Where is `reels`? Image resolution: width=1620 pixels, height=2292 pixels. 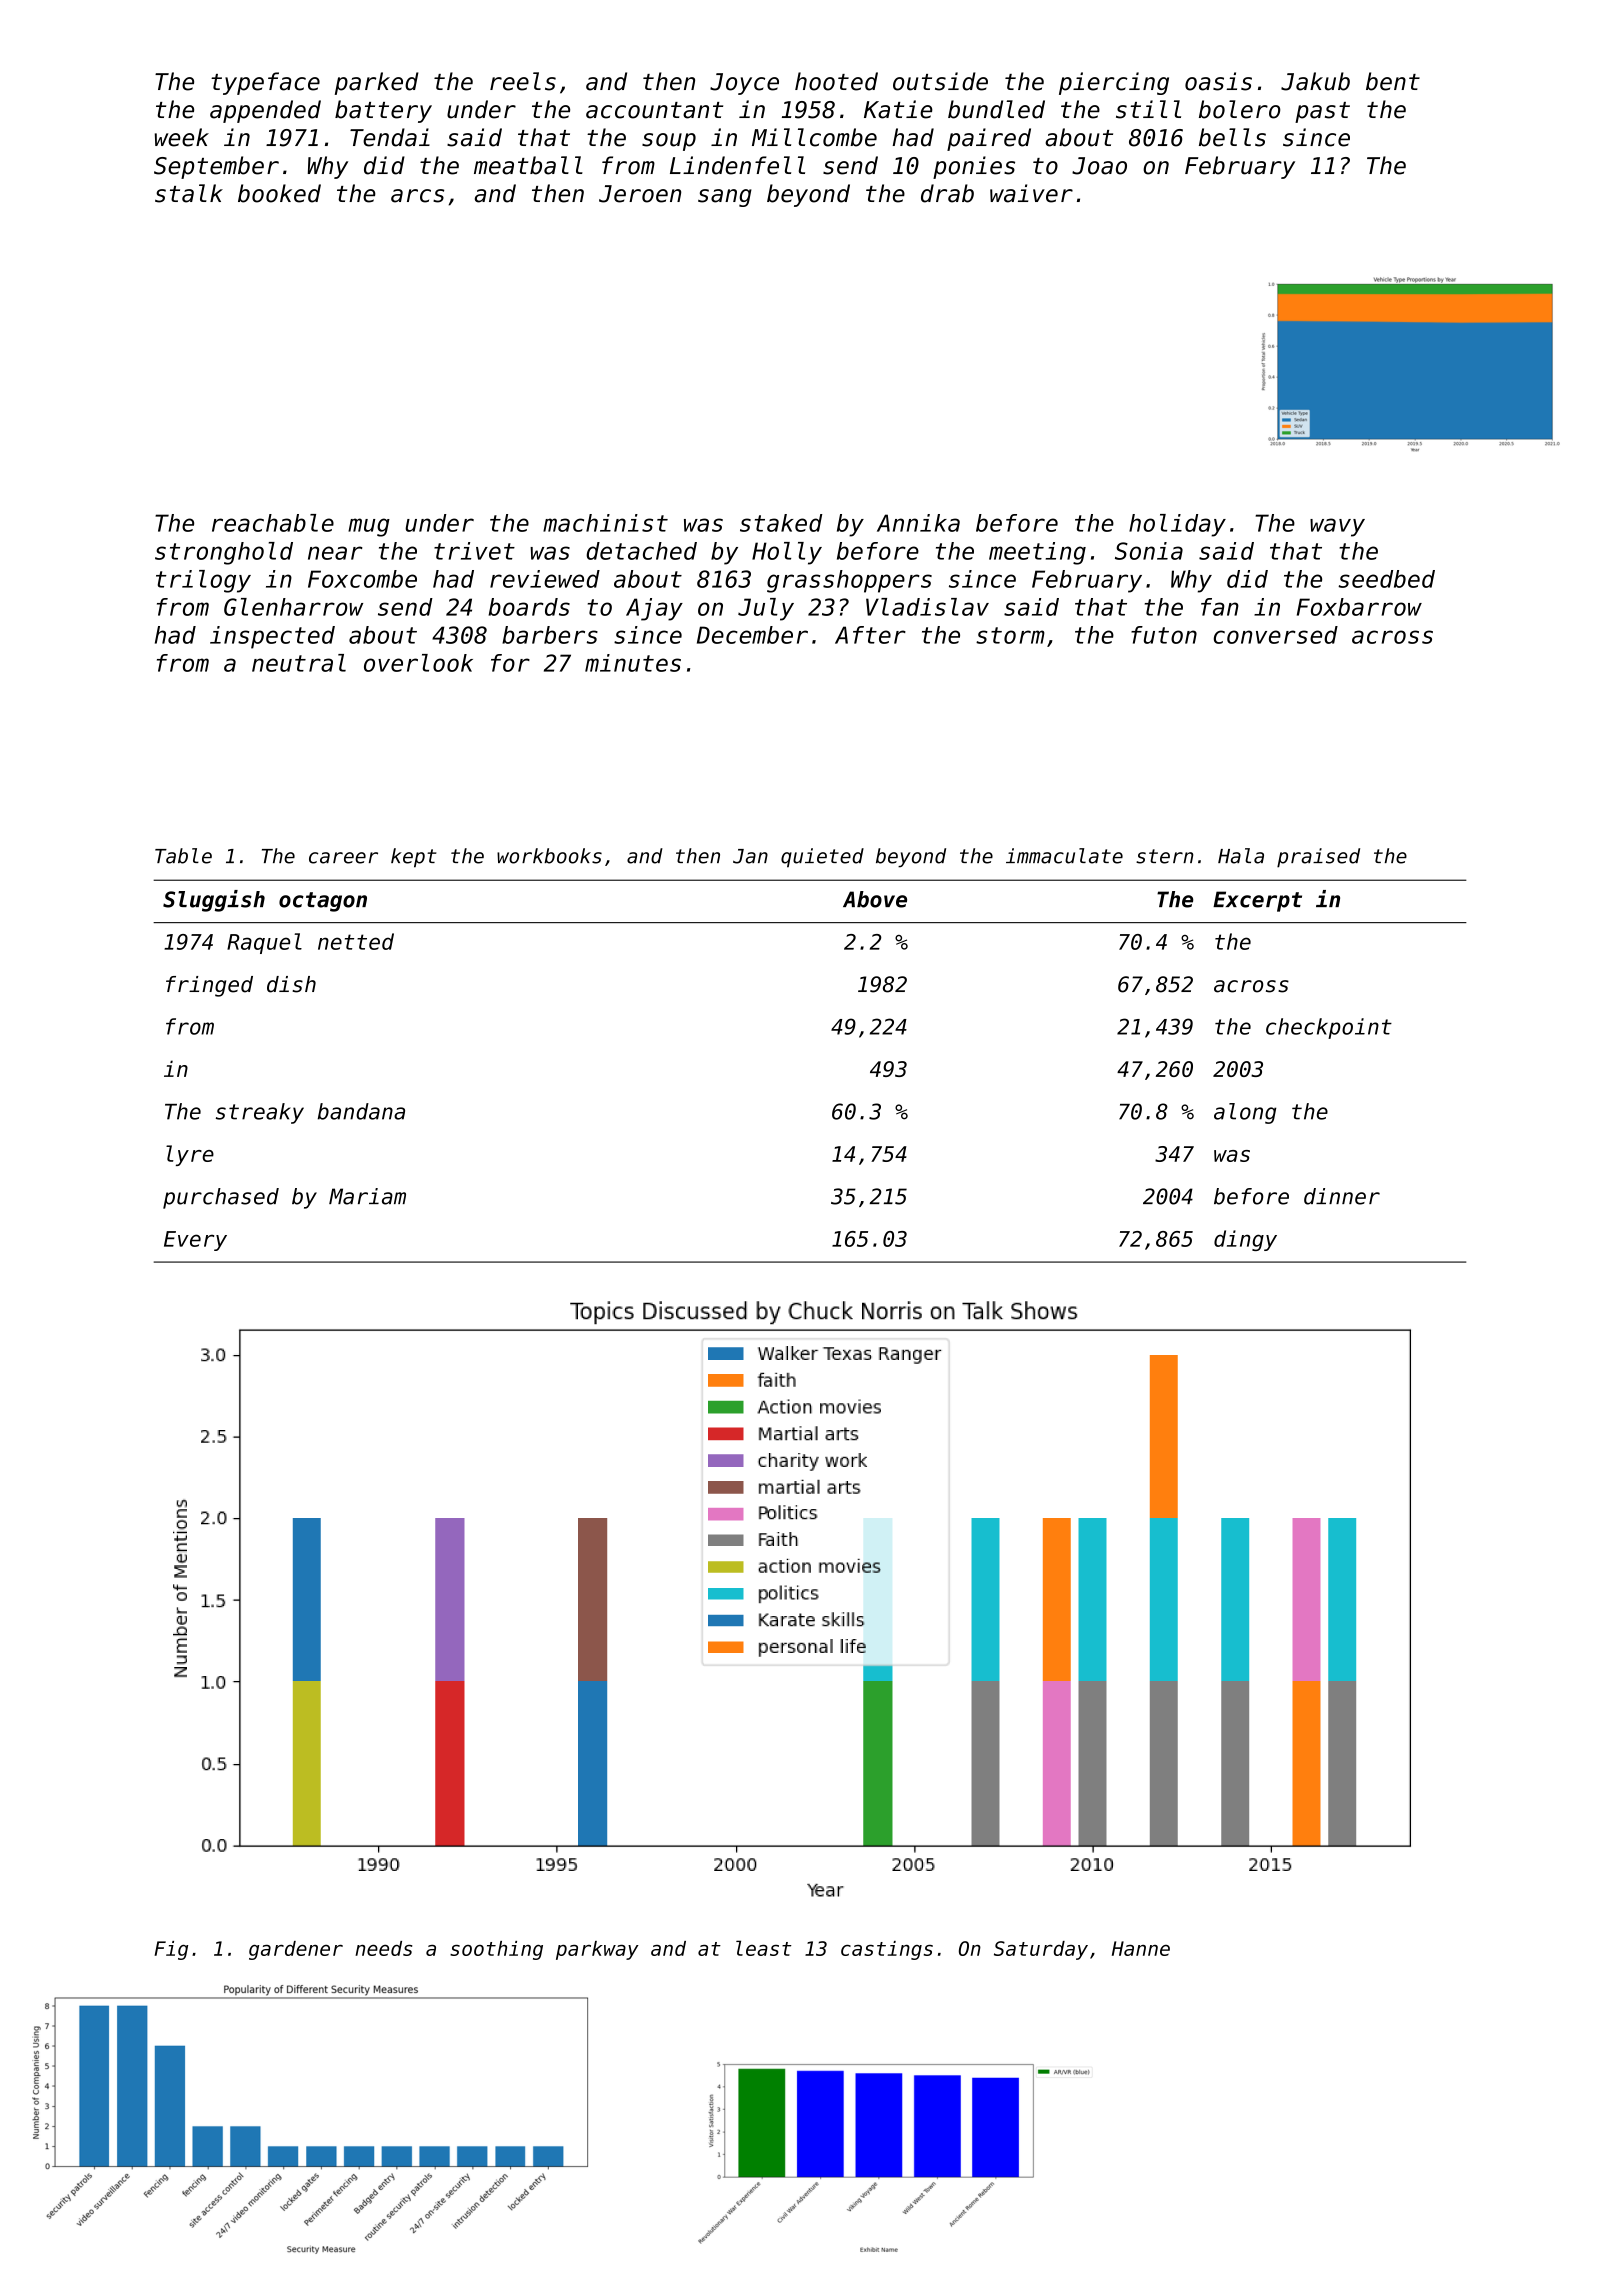 reels is located at coordinates (523, 81).
